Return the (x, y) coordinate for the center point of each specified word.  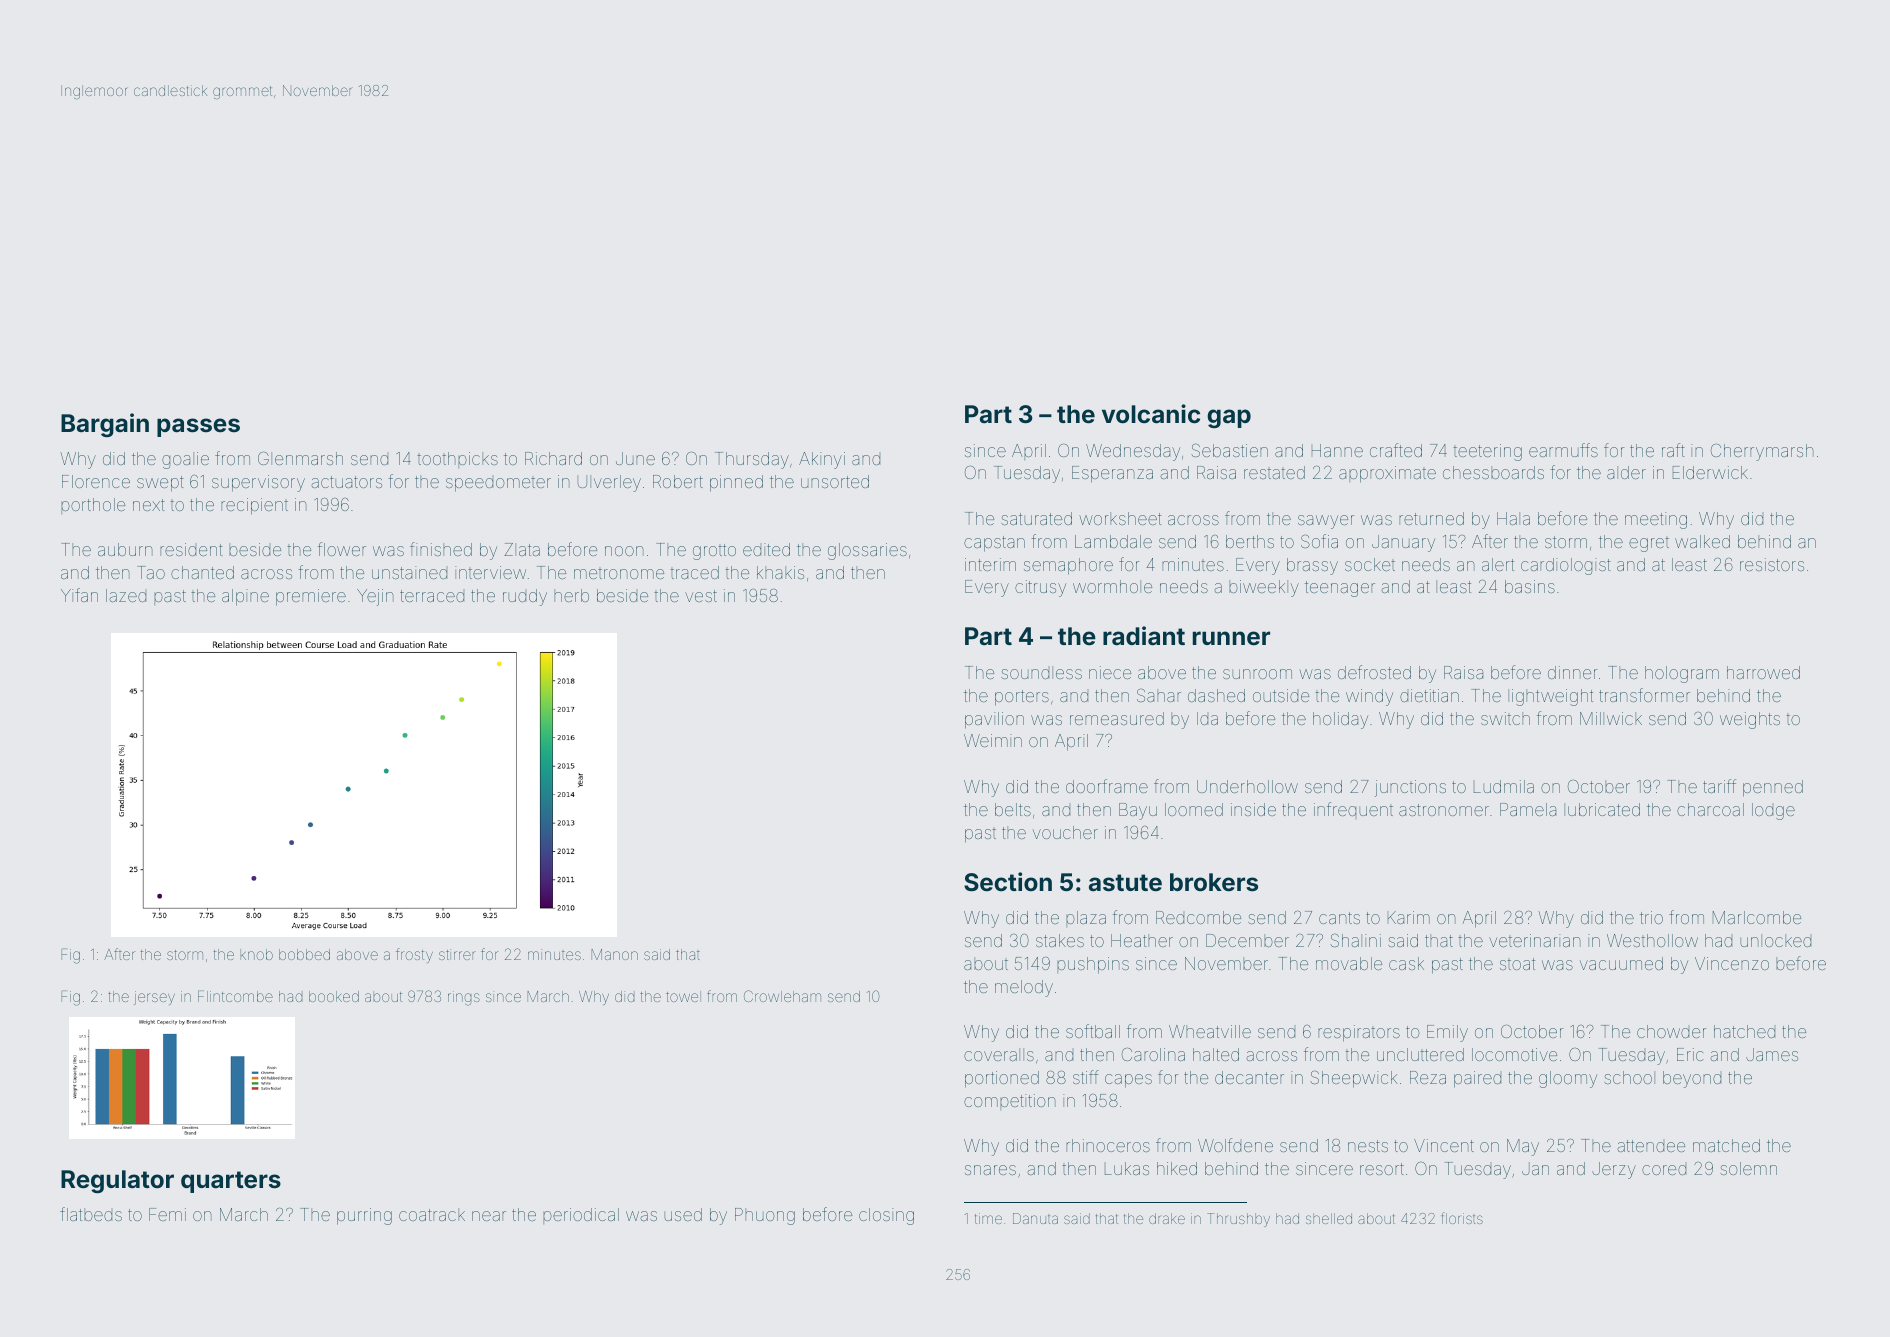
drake (1167, 1218)
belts (1013, 809)
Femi (167, 1214)
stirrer (457, 955)
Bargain (105, 425)
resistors (1772, 564)
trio (1651, 917)
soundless (1041, 672)
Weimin (993, 740)
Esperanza (1112, 474)
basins (1530, 586)
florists (1462, 1218)
